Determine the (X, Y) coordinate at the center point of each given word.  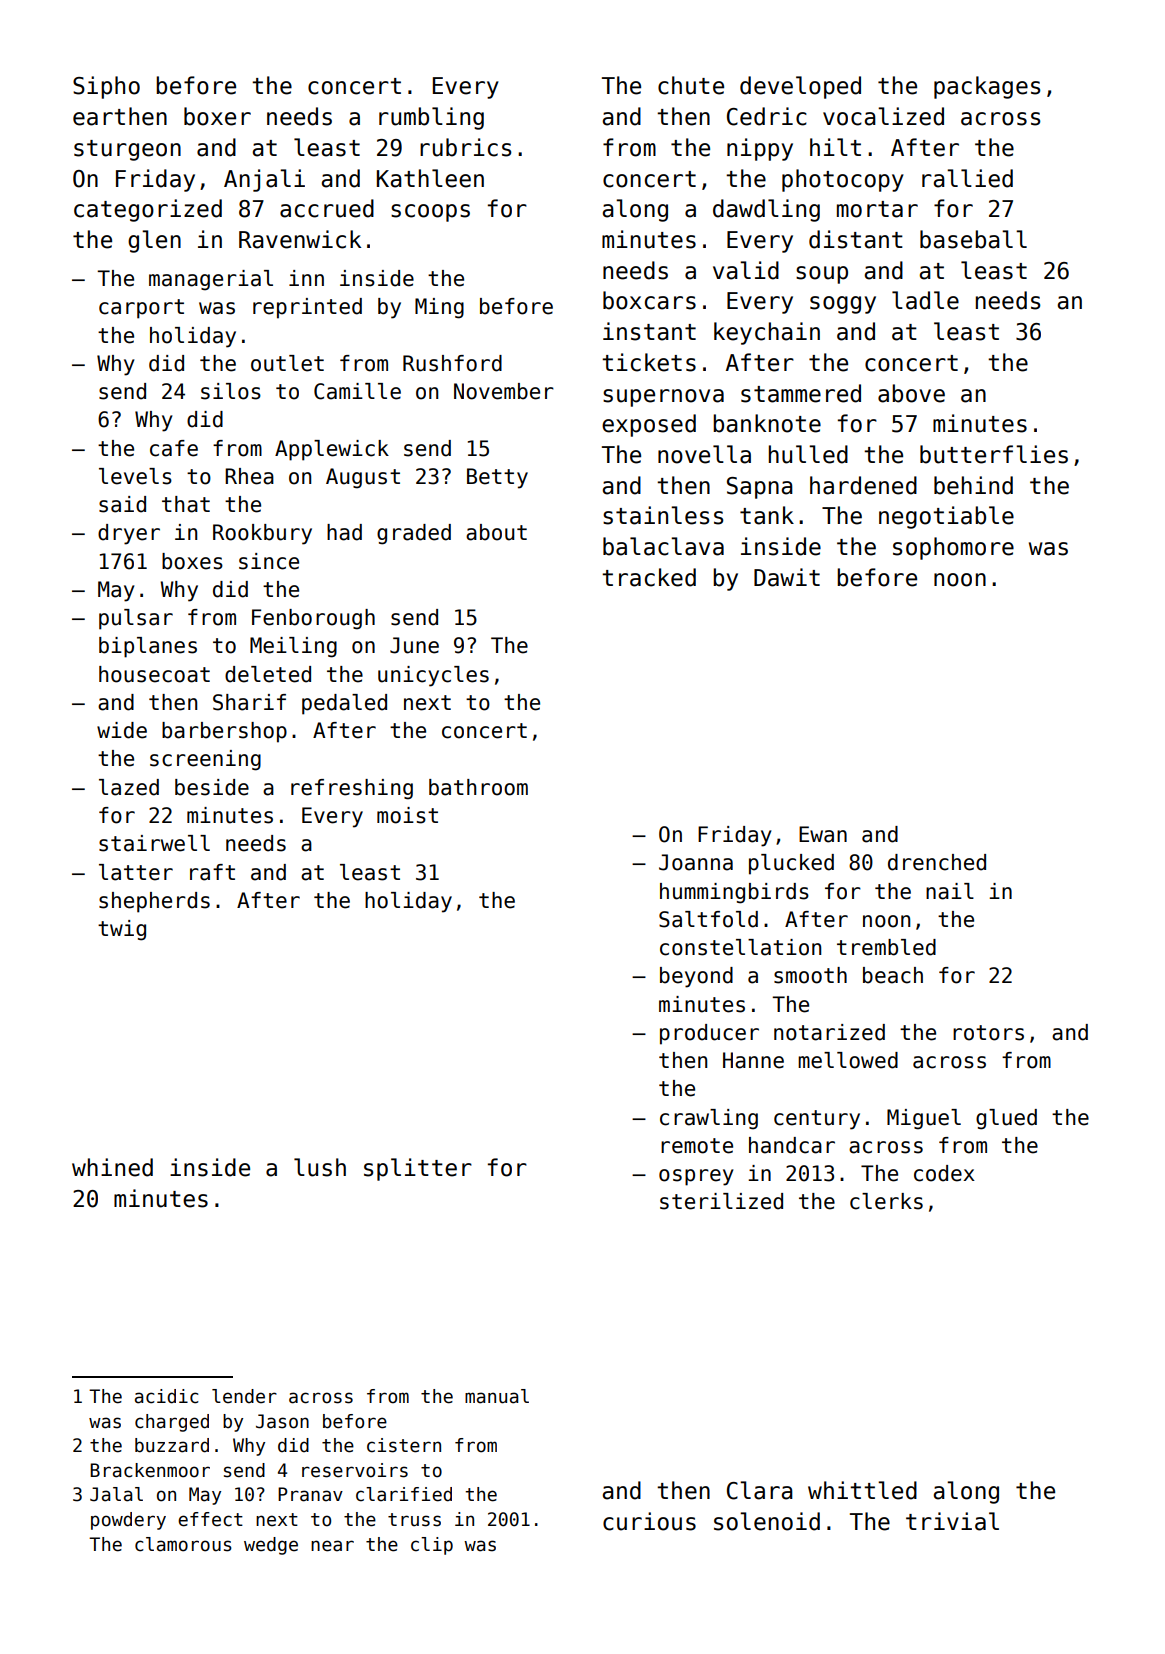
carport (141, 309)
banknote (767, 423)
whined (112, 1167)
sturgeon (127, 150)
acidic (167, 1396)
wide (122, 730)
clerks (886, 1201)
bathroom (478, 787)
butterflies (994, 454)
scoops (430, 213)
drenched (937, 862)
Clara (760, 1490)
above (911, 393)
